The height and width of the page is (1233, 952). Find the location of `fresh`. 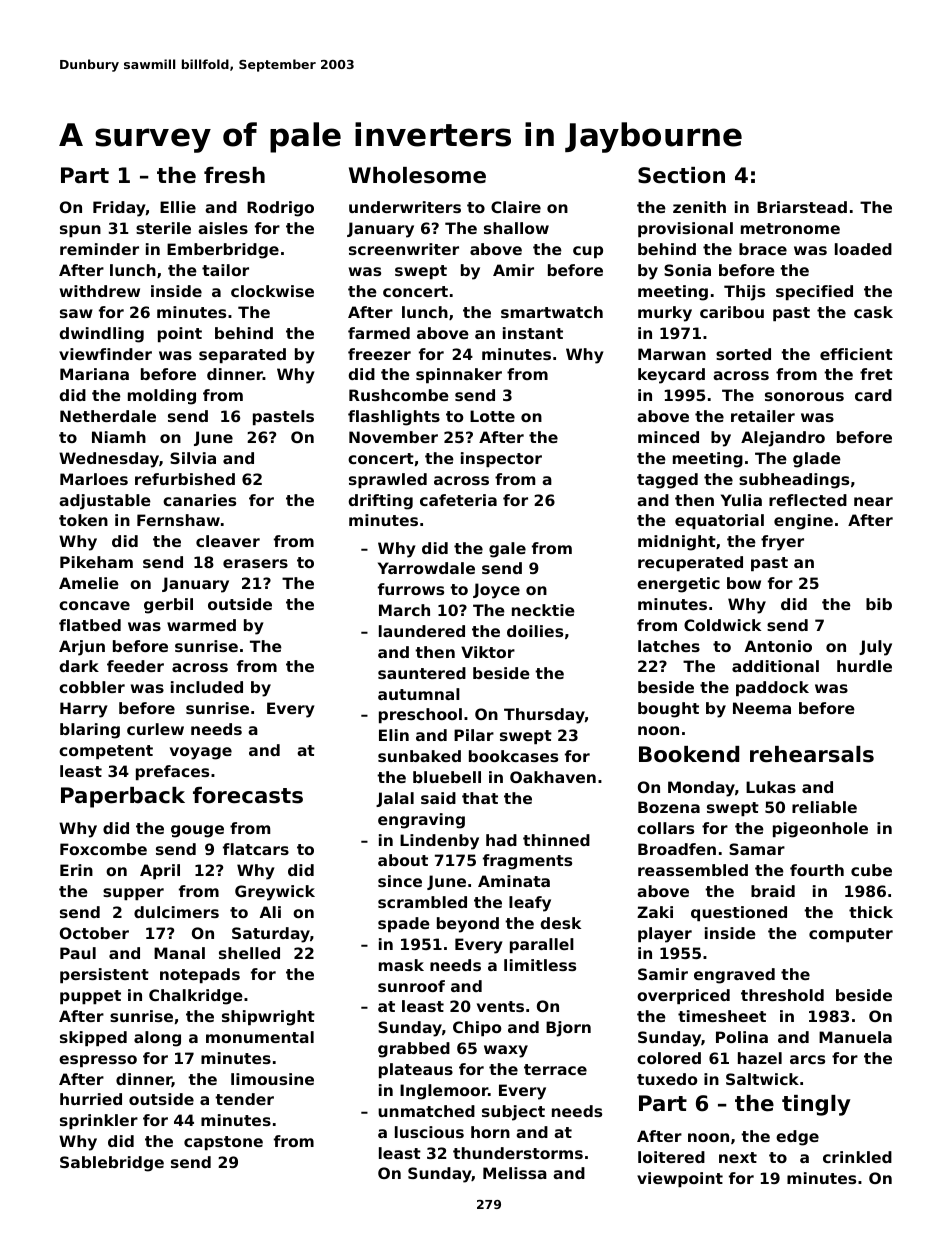

fresh is located at coordinates (234, 175).
